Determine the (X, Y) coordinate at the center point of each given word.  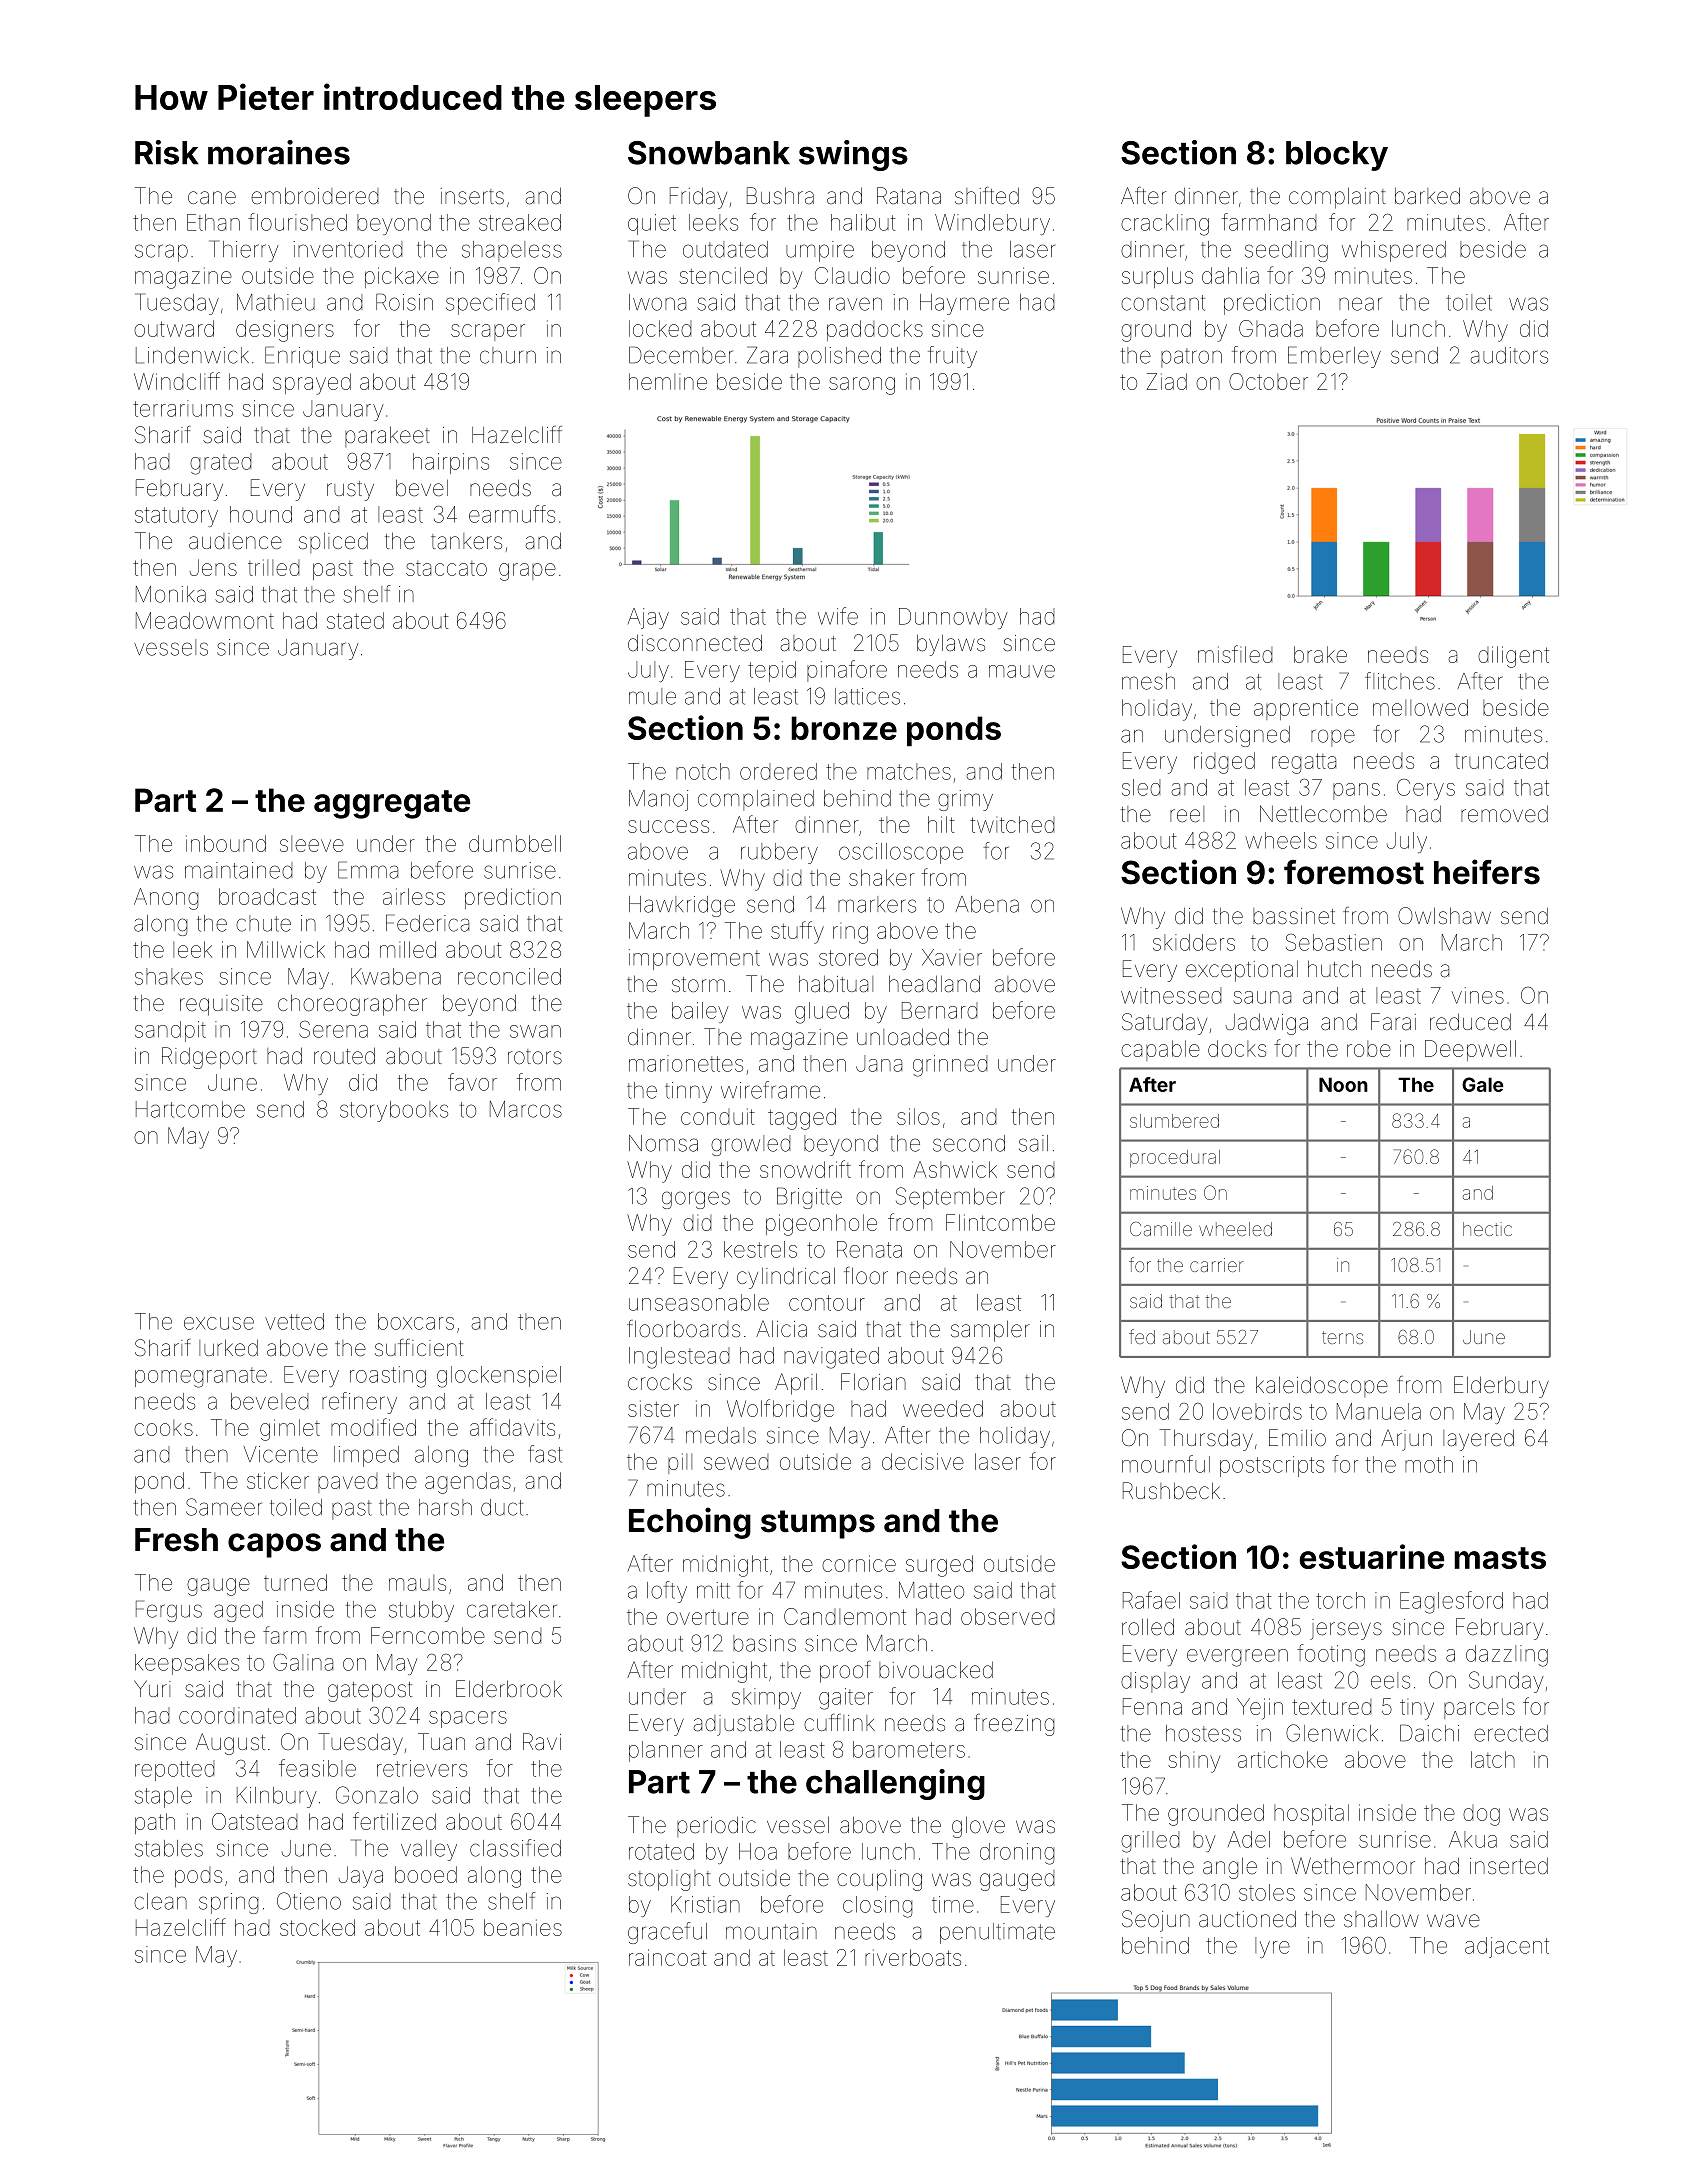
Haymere (964, 304)
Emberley (1334, 357)
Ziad (1167, 381)
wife (838, 616)
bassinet (1294, 916)
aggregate (392, 804)
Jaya (361, 1877)
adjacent (1507, 1947)
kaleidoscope (1322, 1386)
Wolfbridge (780, 1410)
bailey (700, 1012)
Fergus (169, 1611)
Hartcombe (190, 1109)
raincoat (668, 1957)
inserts (472, 196)
